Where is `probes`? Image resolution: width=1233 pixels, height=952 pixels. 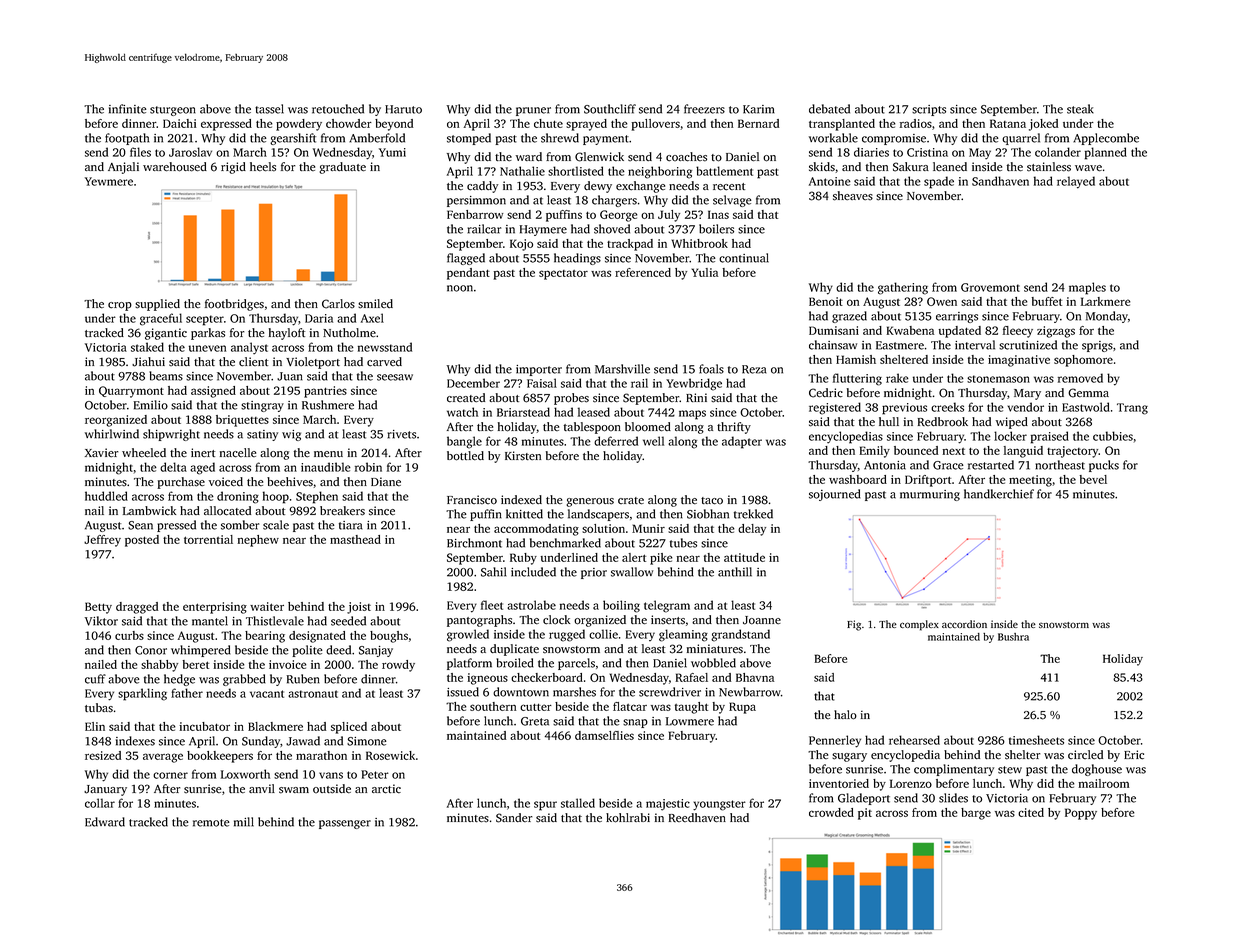
probes is located at coordinates (571, 399).
